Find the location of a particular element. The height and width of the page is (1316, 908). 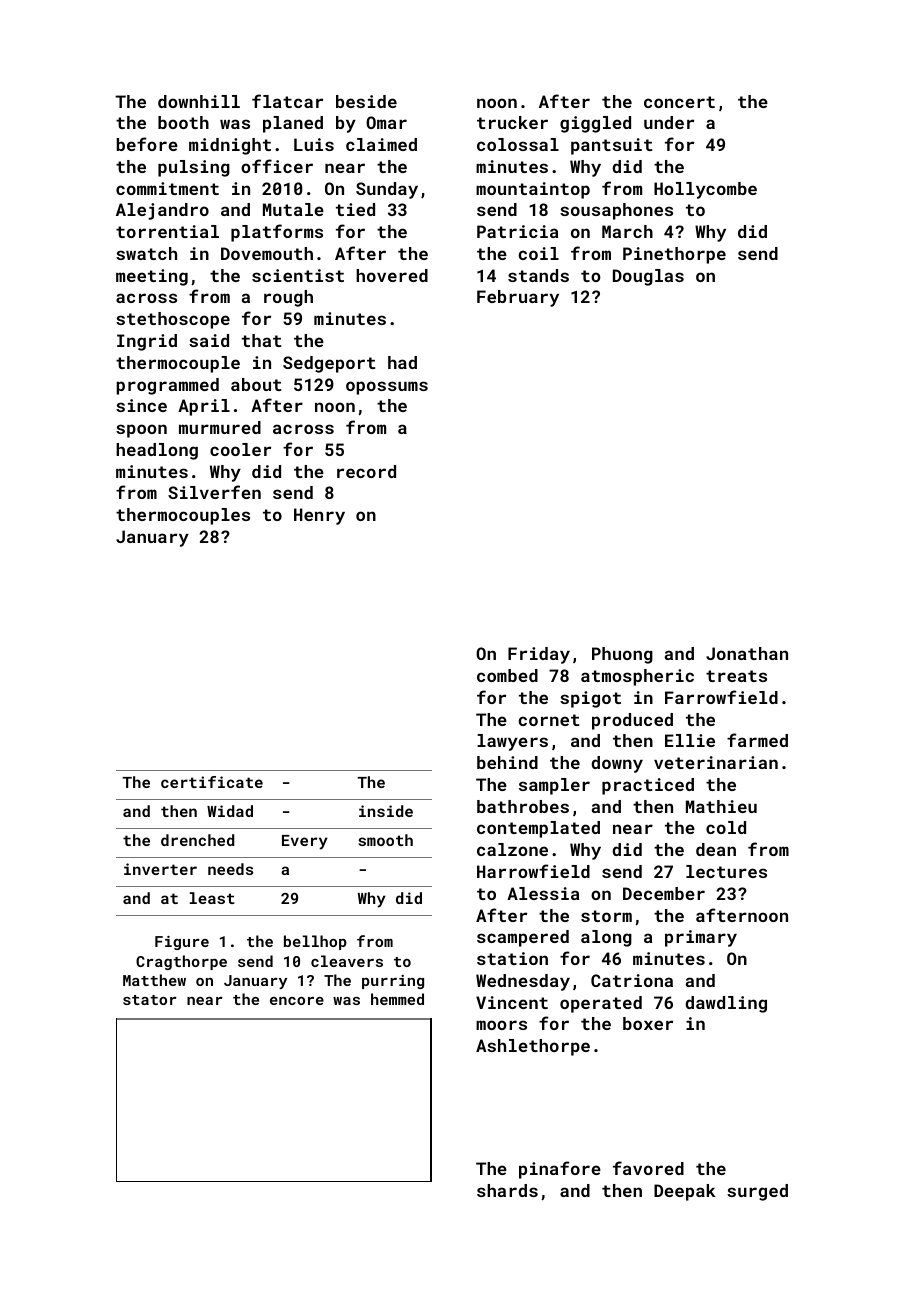

about is located at coordinates (256, 384).
